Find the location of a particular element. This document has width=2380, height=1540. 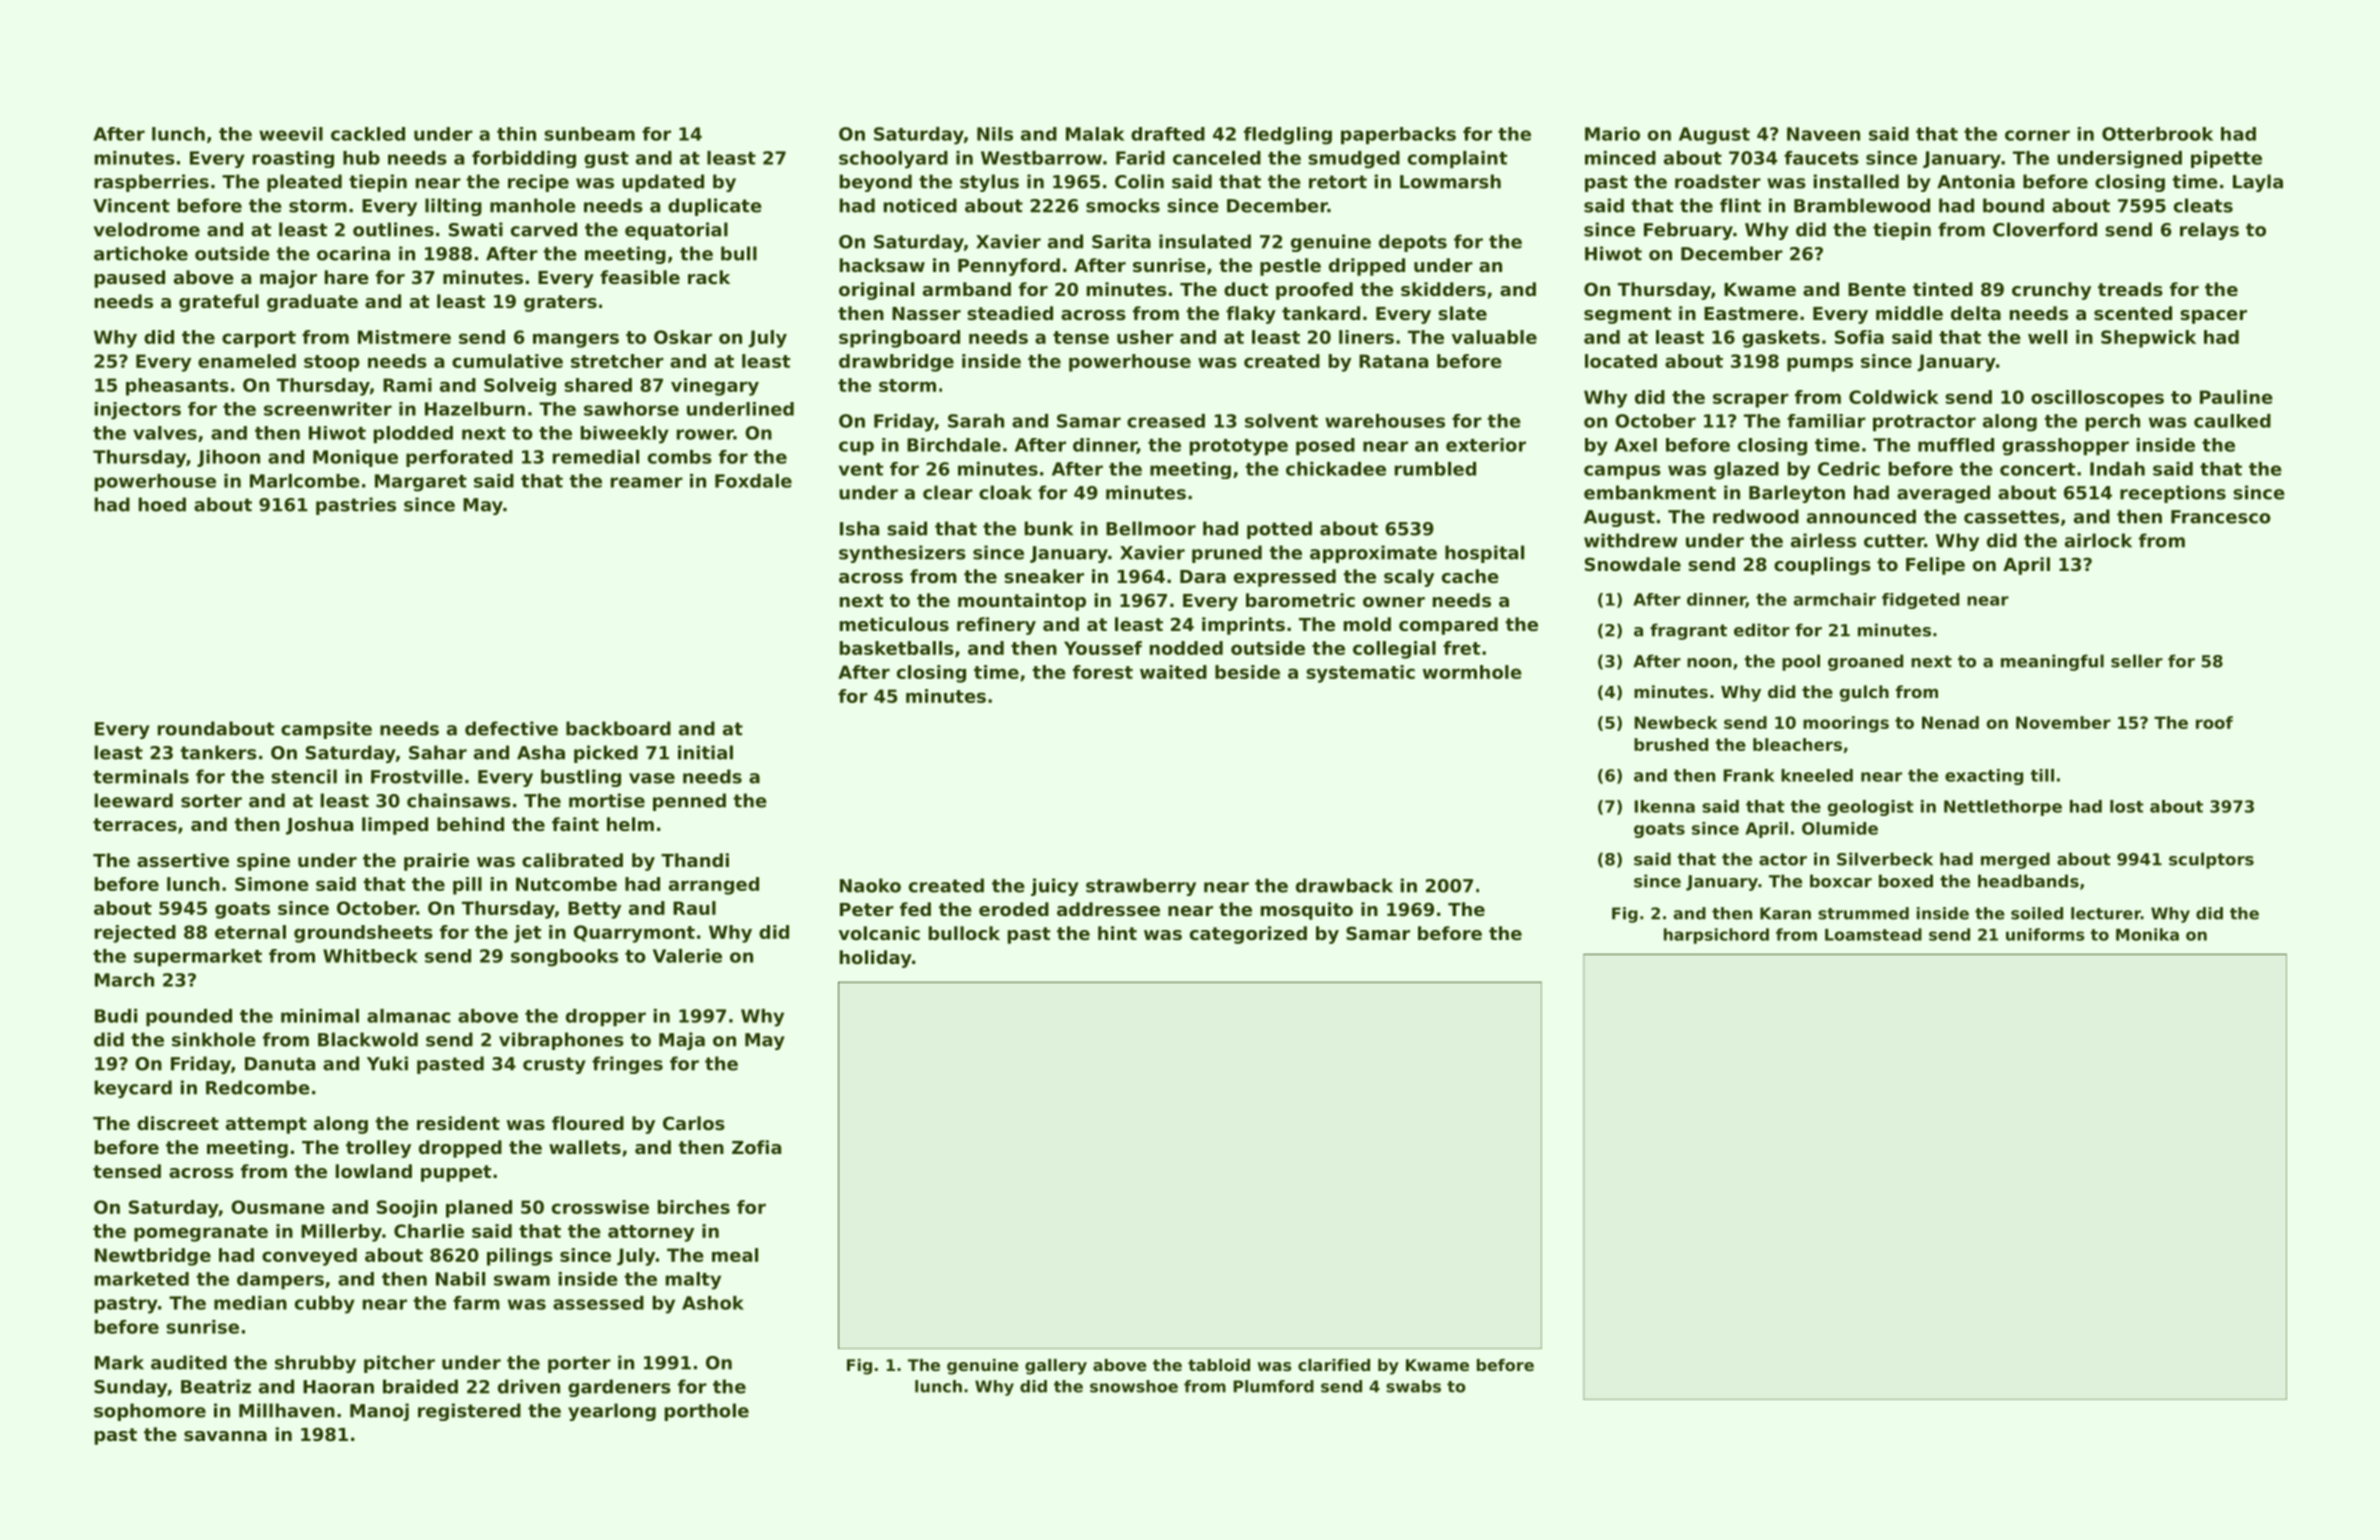

Otterbrook is located at coordinates (2157, 134).
